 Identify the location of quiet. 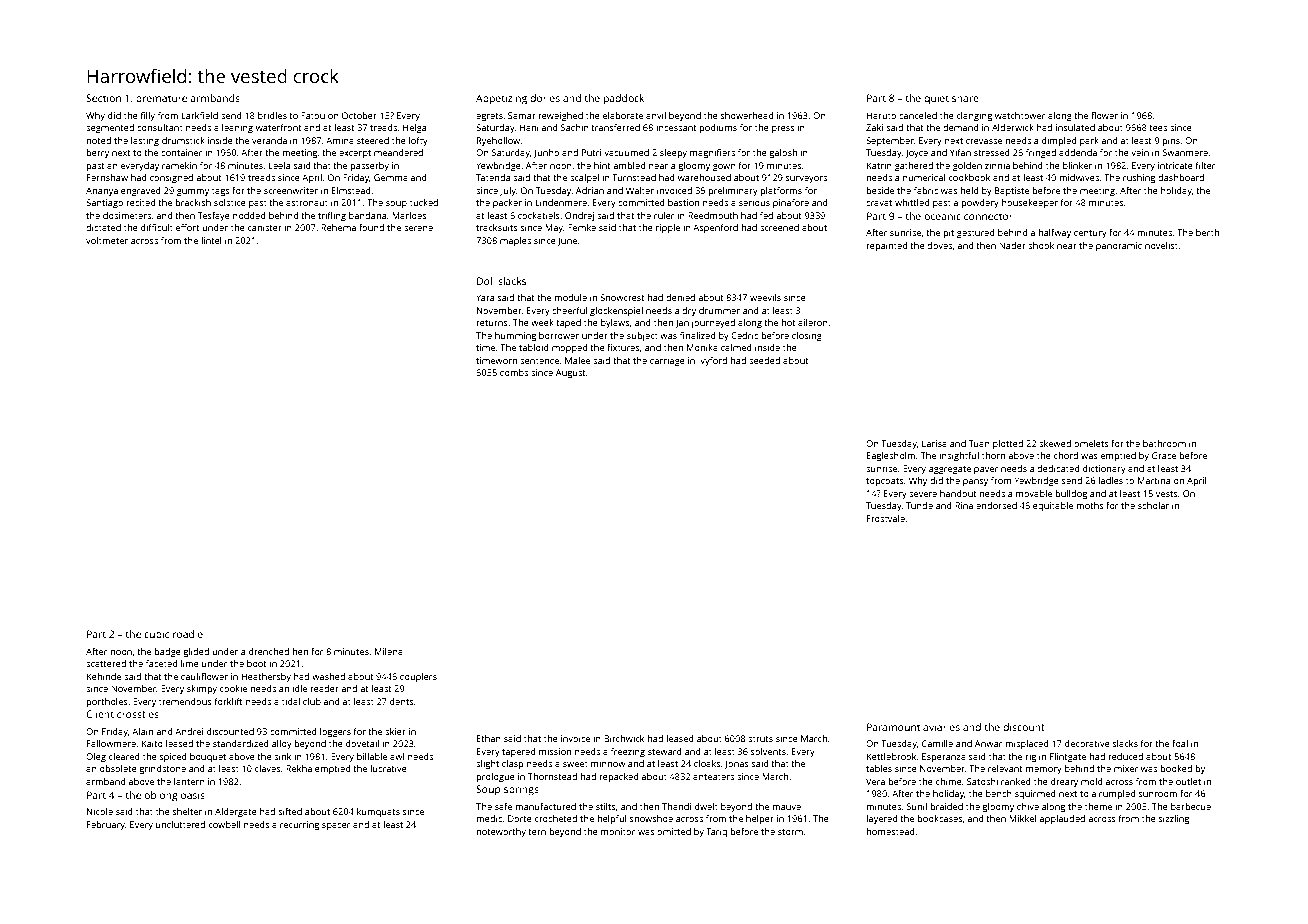
(936, 99).
